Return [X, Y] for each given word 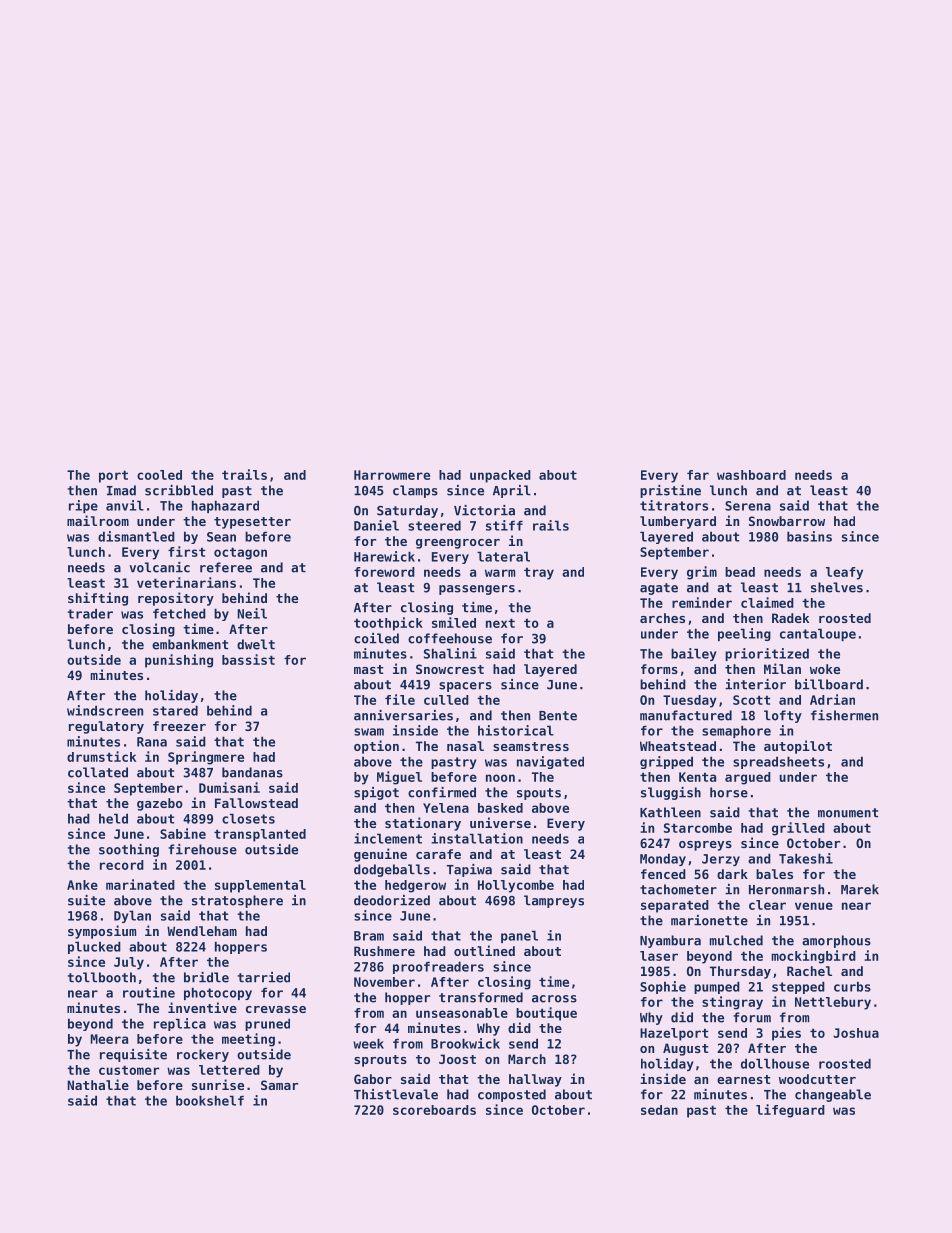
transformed [481, 997]
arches [662, 618]
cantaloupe [818, 634]
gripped [666, 762]
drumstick [101, 756]
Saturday [407, 511]
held [113, 818]
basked [500, 808]
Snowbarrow [787, 521]
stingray [732, 1003]
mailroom [98, 520]
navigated [550, 762]
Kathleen [670, 812]
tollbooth [102, 977]
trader [90, 613]
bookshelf [210, 1100]
